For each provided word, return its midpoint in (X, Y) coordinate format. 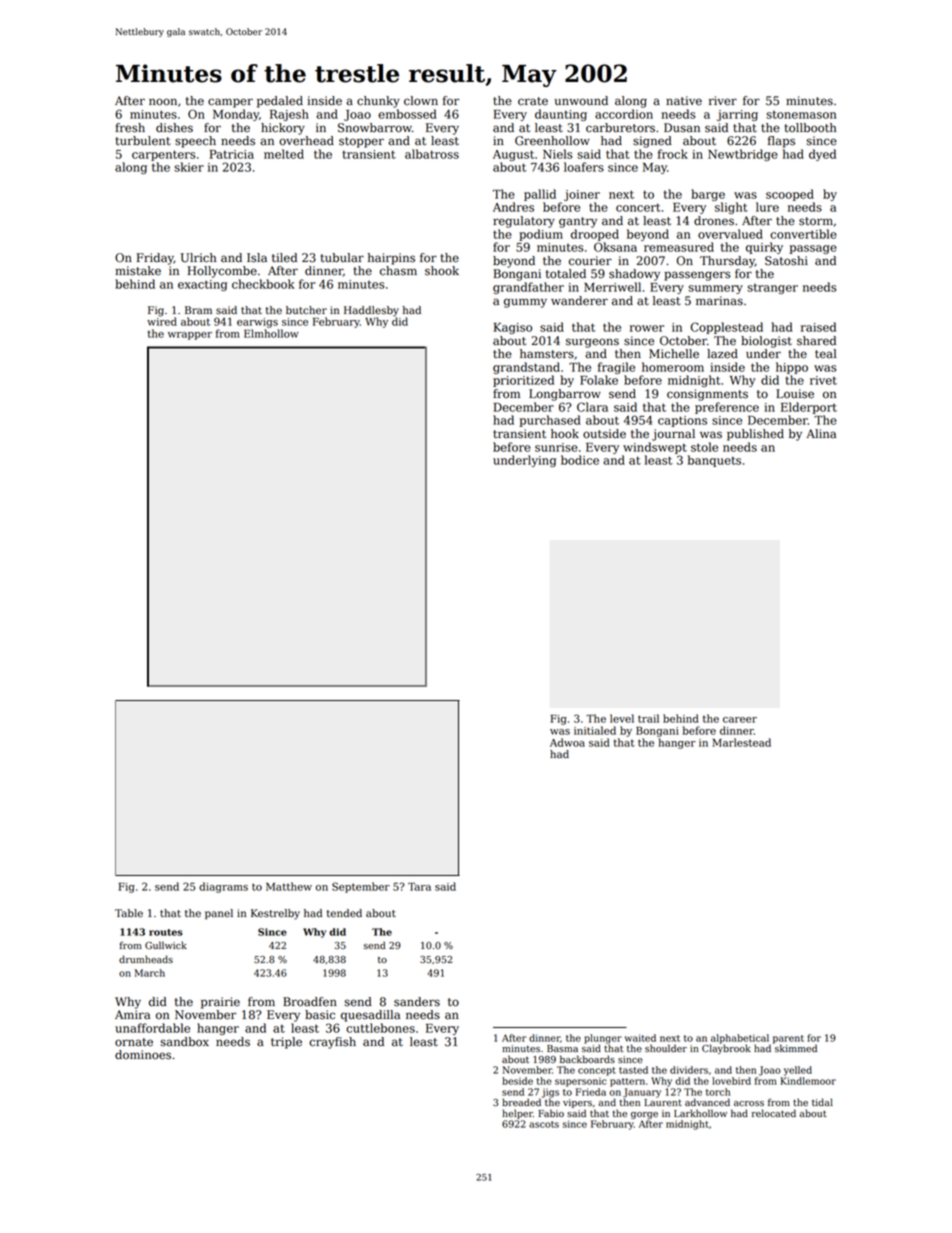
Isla (257, 258)
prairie (220, 1003)
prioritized (523, 381)
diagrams (223, 887)
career (740, 720)
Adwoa (567, 742)
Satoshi (786, 261)
